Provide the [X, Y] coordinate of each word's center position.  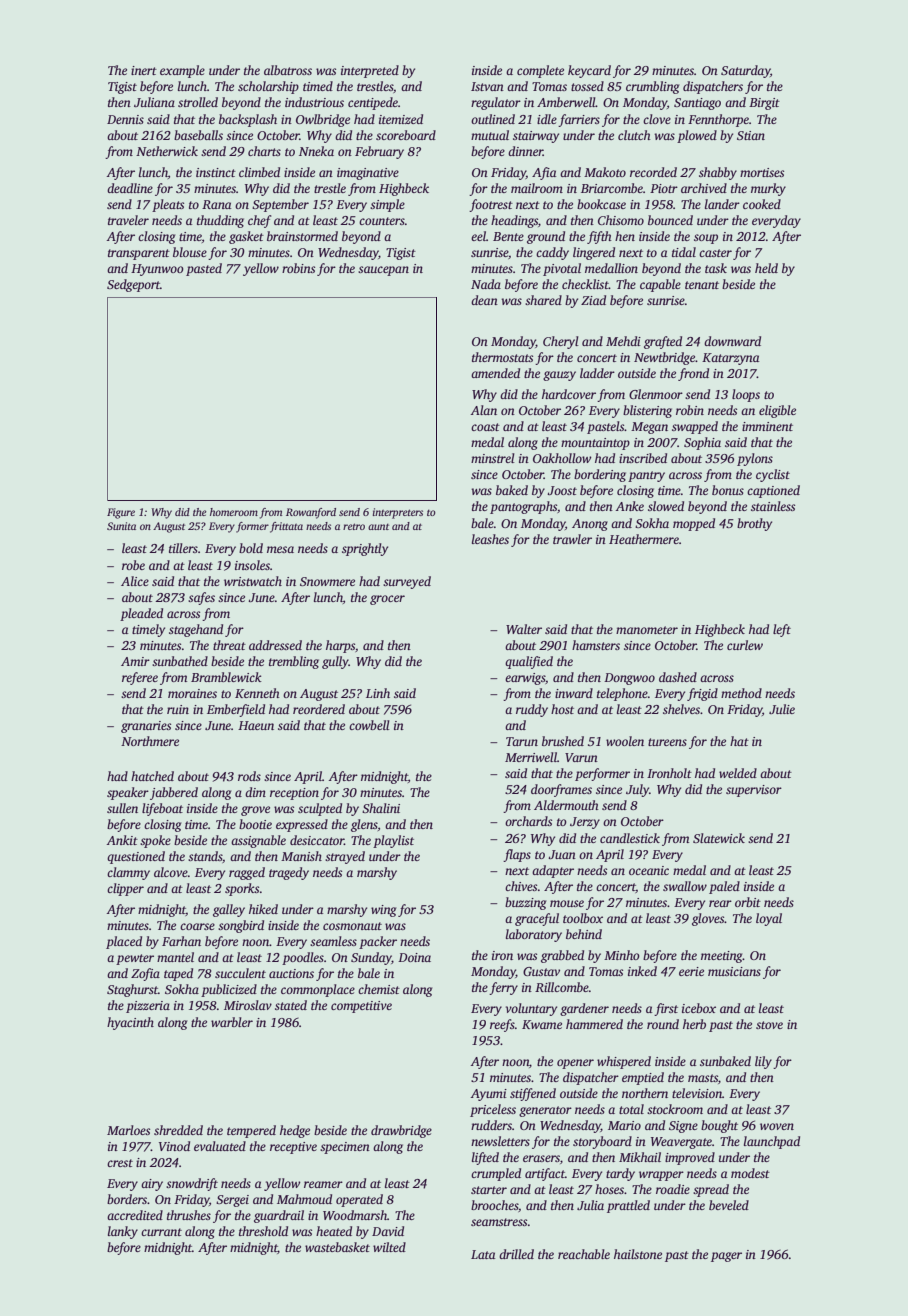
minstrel [493, 458]
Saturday [745, 71]
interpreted [370, 71]
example [182, 71]
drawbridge [401, 1131]
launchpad [772, 1142]
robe [133, 565]
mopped [694, 524]
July [637, 790]
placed [124, 942]
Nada [486, 284]
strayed [345, 857]
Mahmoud [304, 1199]
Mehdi [623, 341]
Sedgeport [133, 285]
